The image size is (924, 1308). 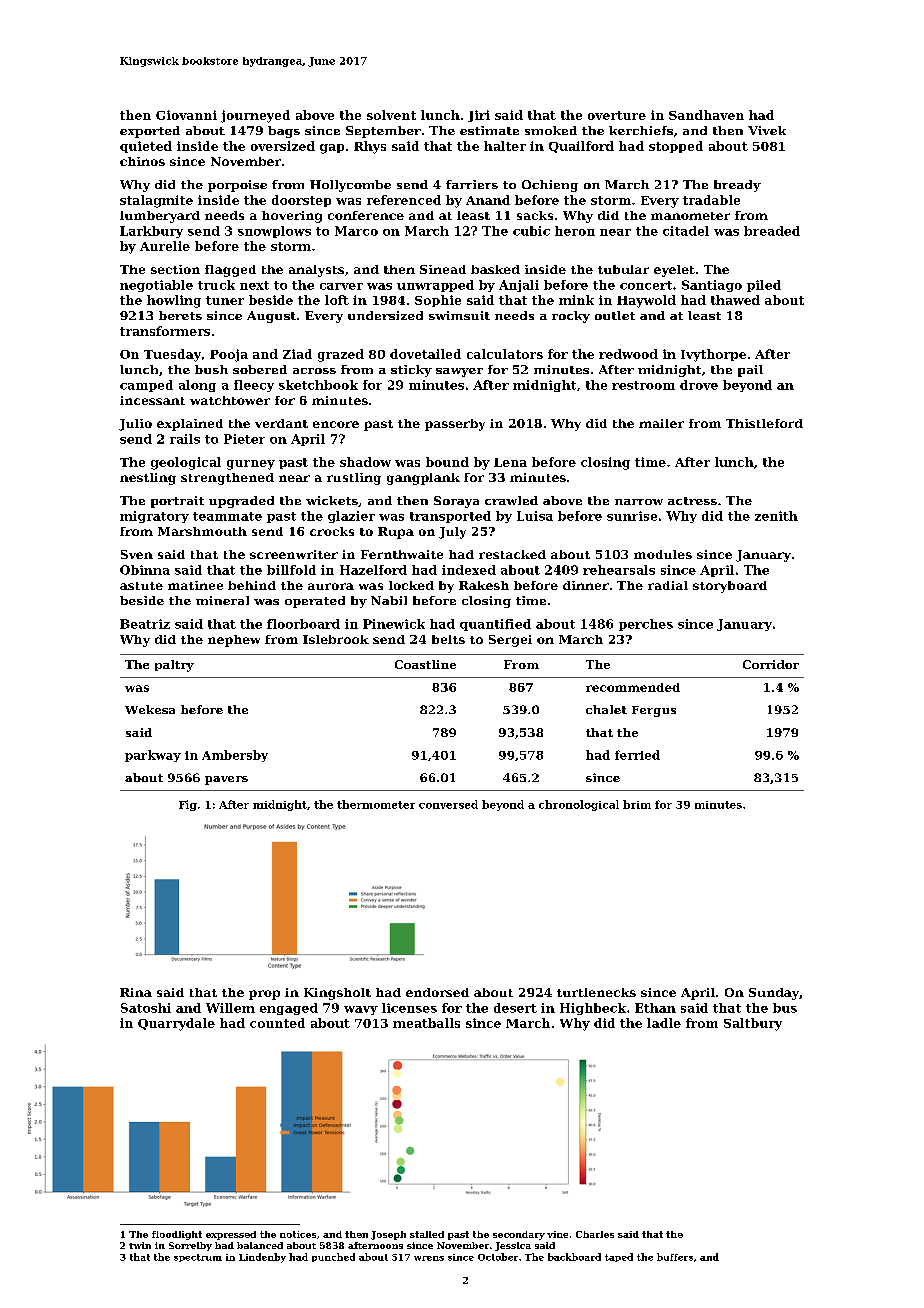 What do you see at coordinates (274, 232) in the document?
I see `snowplows` at bounding box center [274, 232].
